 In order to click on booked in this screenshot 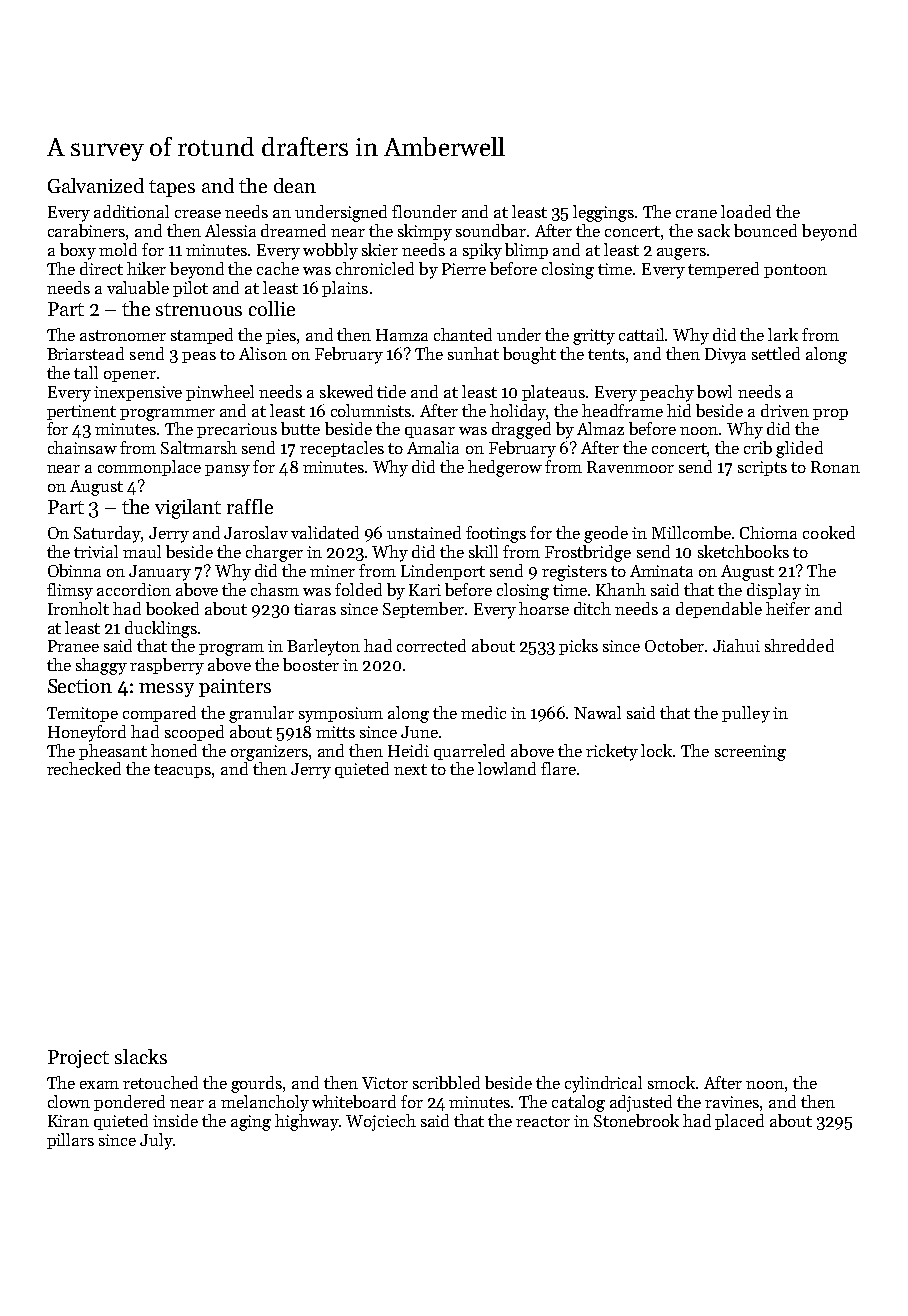, I will do `click(172, 608)`.
